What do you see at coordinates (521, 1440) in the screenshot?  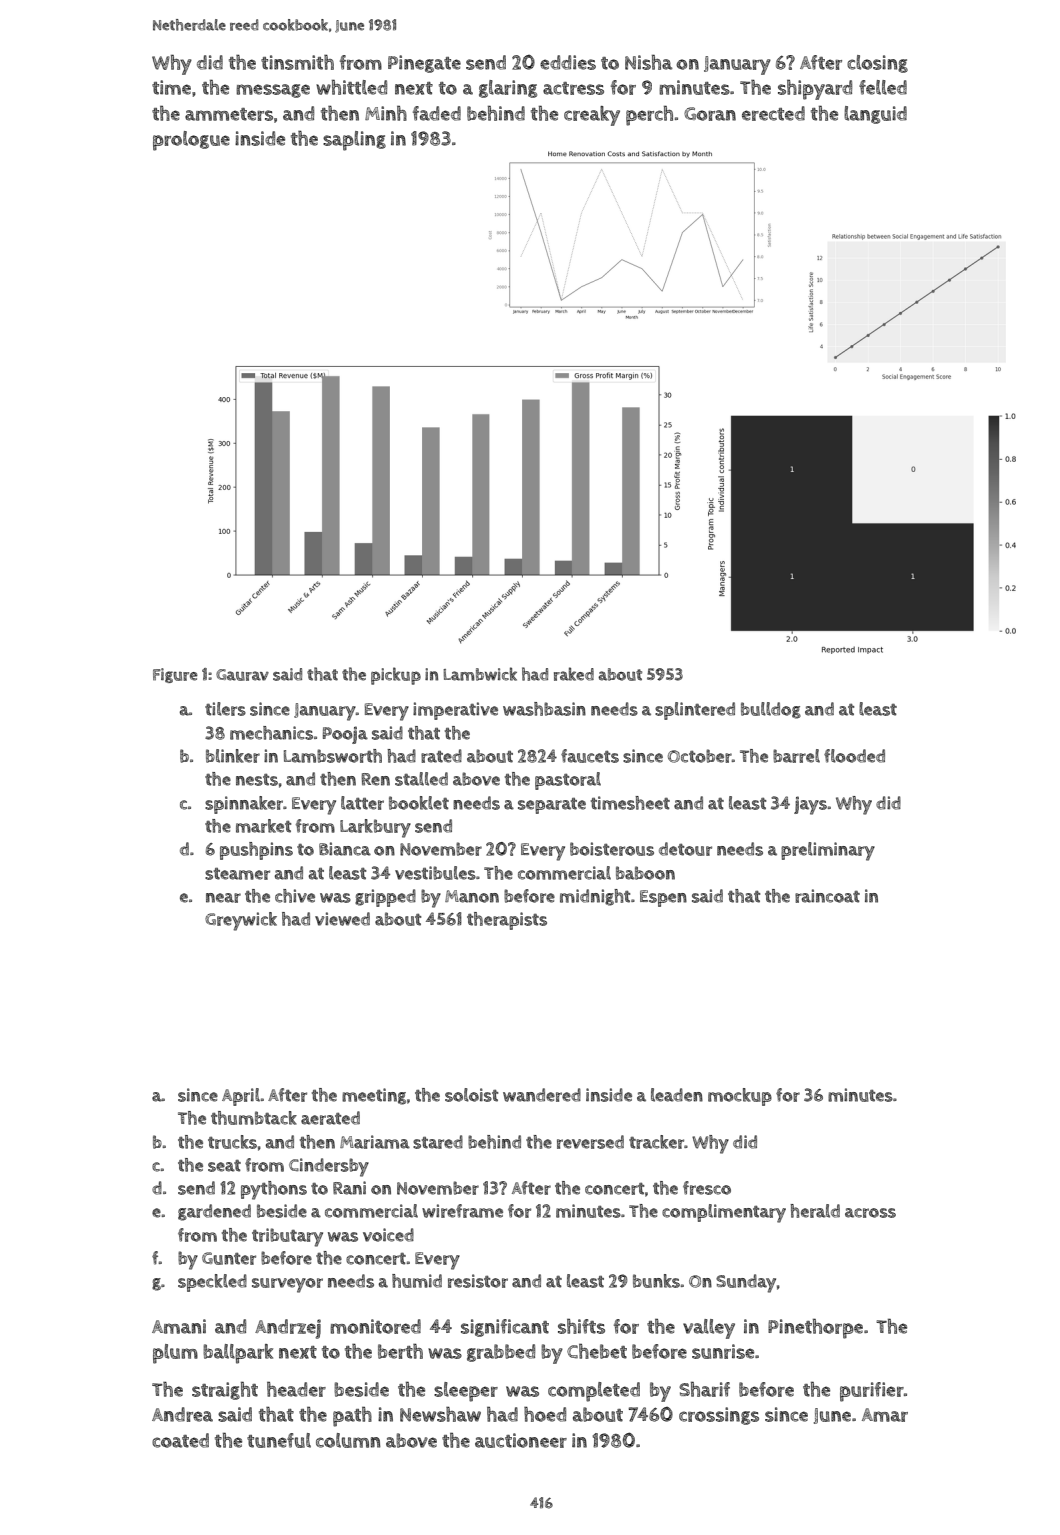 I see `auctioneer` at bounding box center [521, 1440].
